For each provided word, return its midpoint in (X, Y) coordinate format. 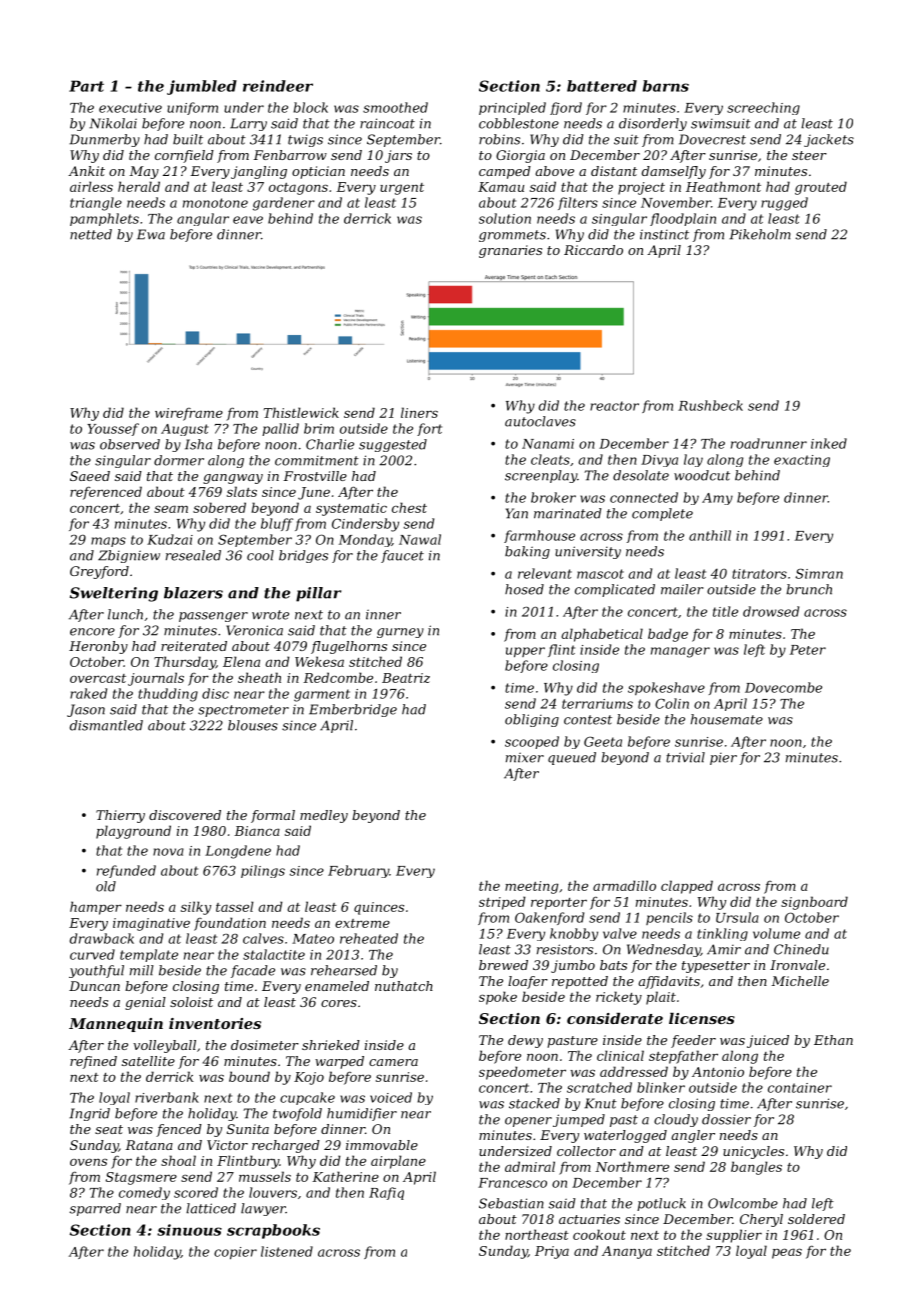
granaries (510, 251)
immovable (382, 1145)
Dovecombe (783, 687)
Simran (819, 573)
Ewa (151, 234)
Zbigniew (129, 556)
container (800, 1088)
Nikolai (113, 123)
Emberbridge (353, 710)
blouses (253, 725)
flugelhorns (349, 647)
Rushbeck (710, 405)
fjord (566, 108)
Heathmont (723, 186)
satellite (148, 1061)
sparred (95, 1209)
